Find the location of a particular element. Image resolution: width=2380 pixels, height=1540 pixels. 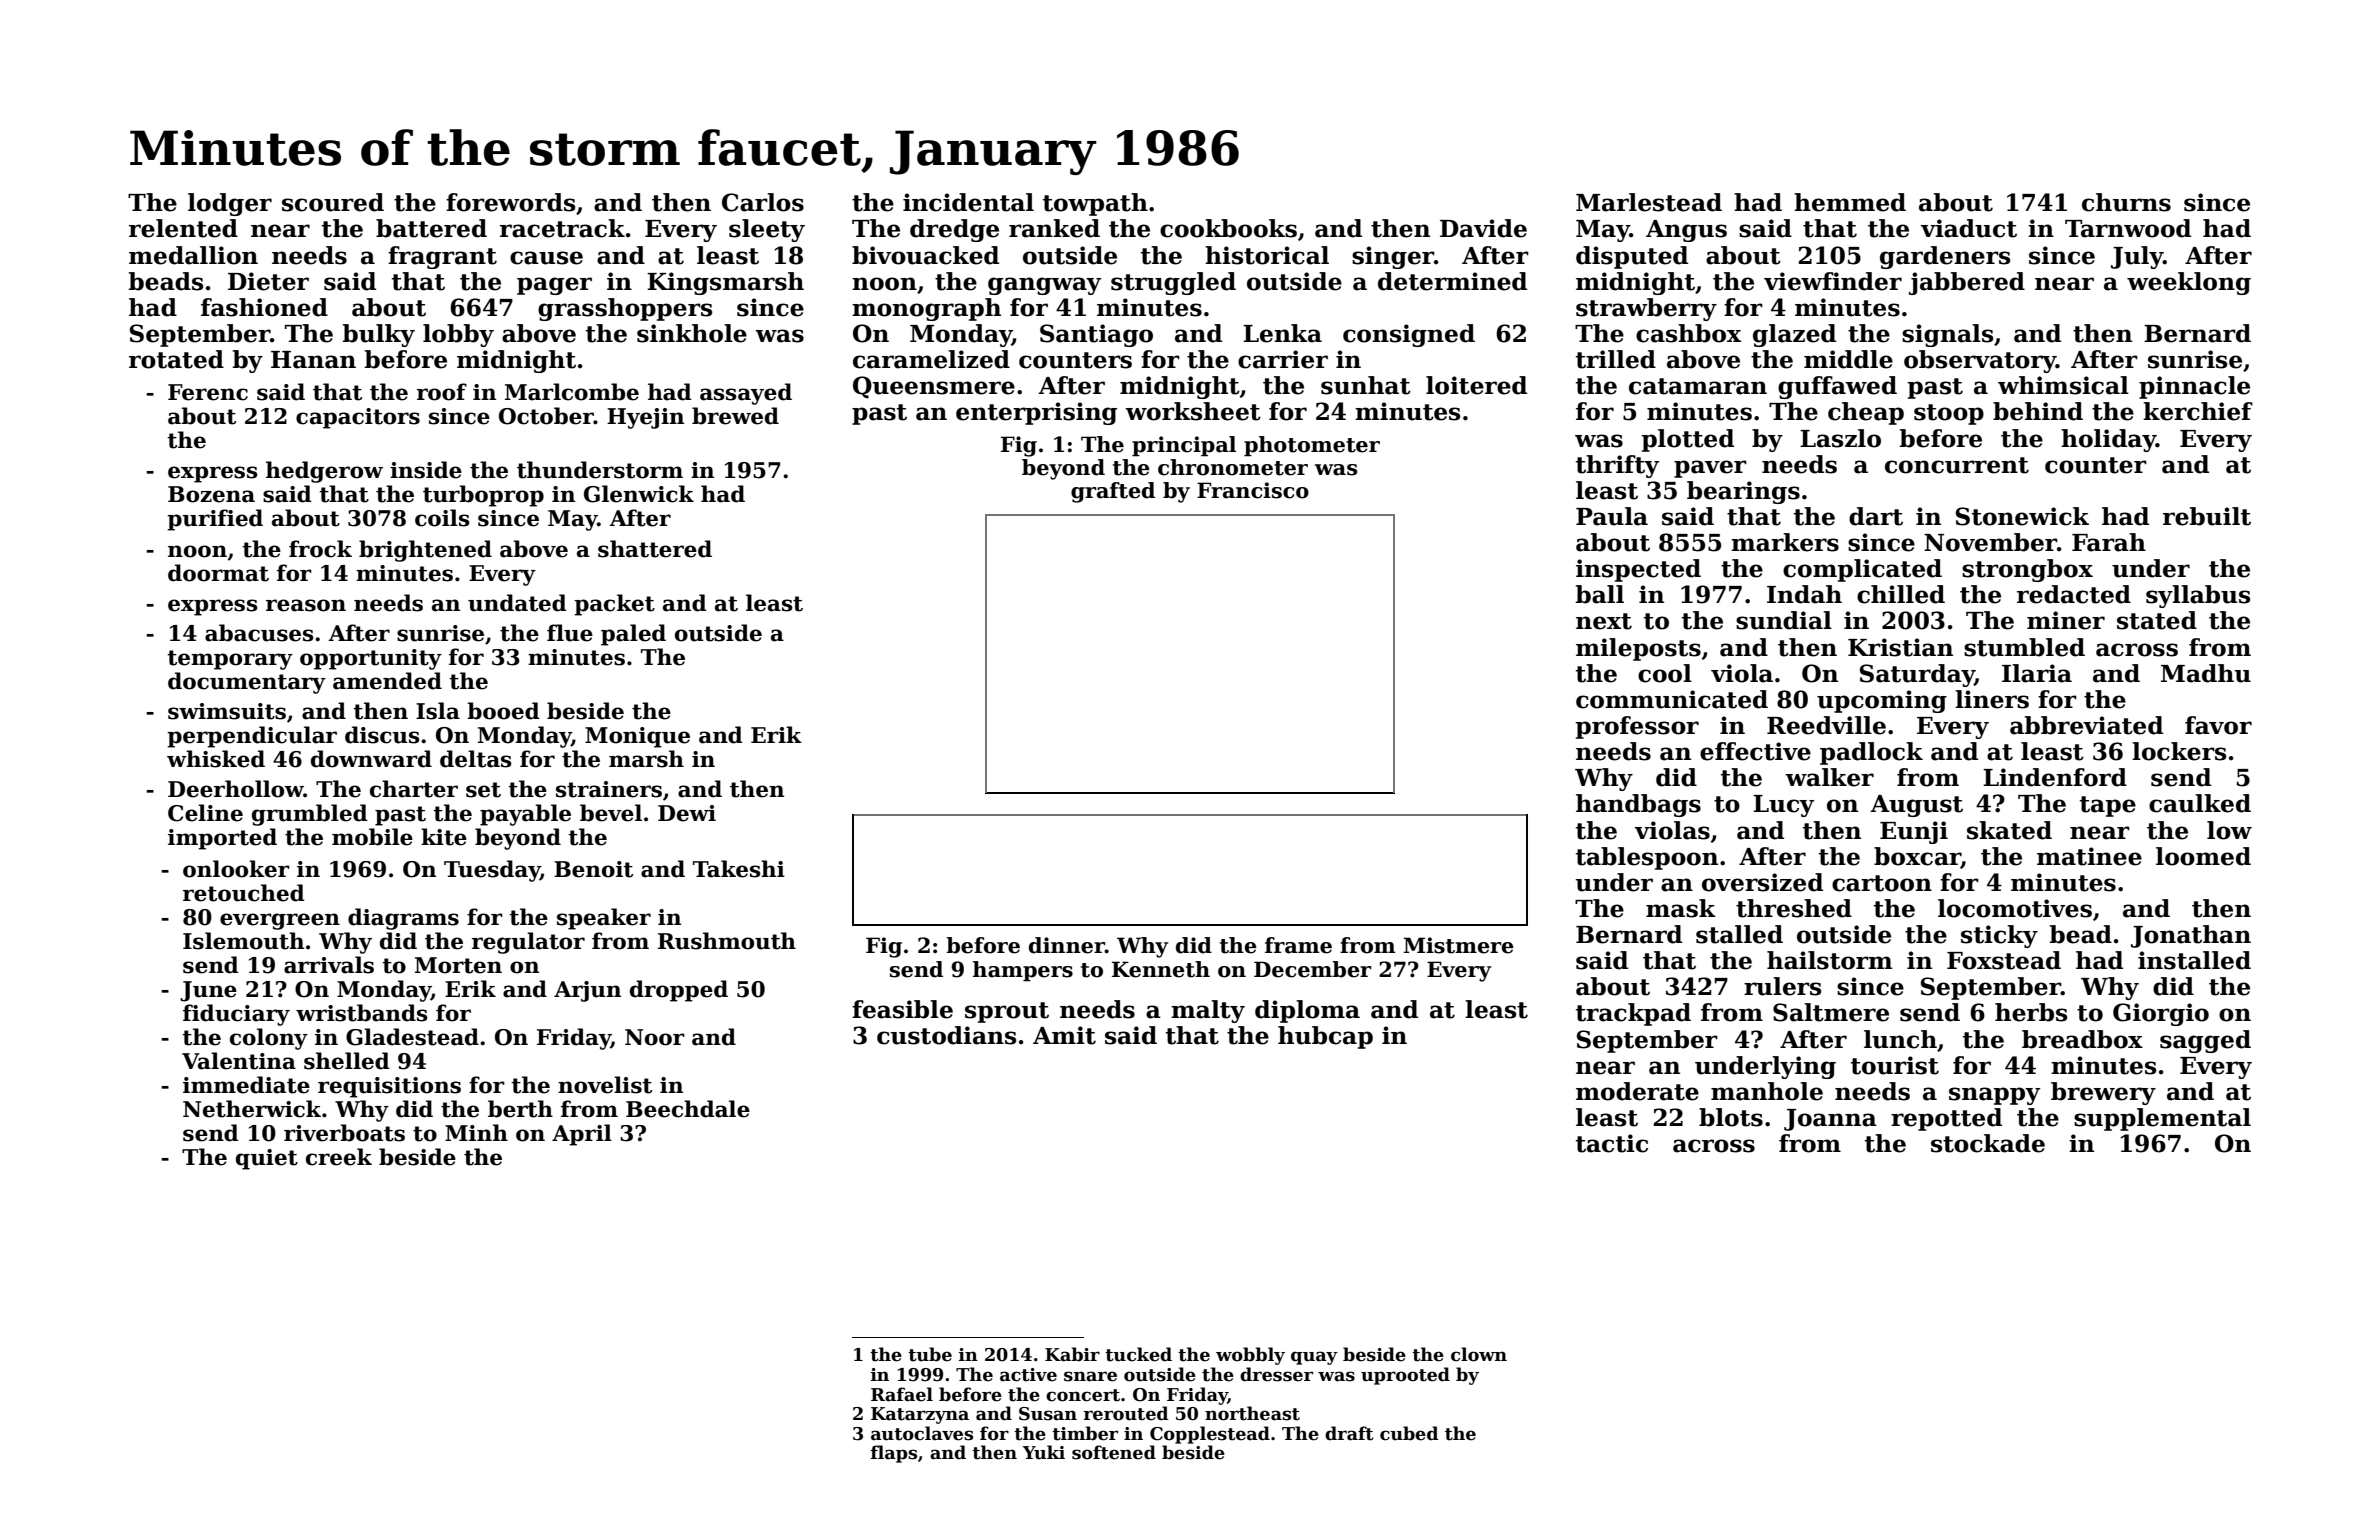

handbags is located at coordinates (1638, 805).
